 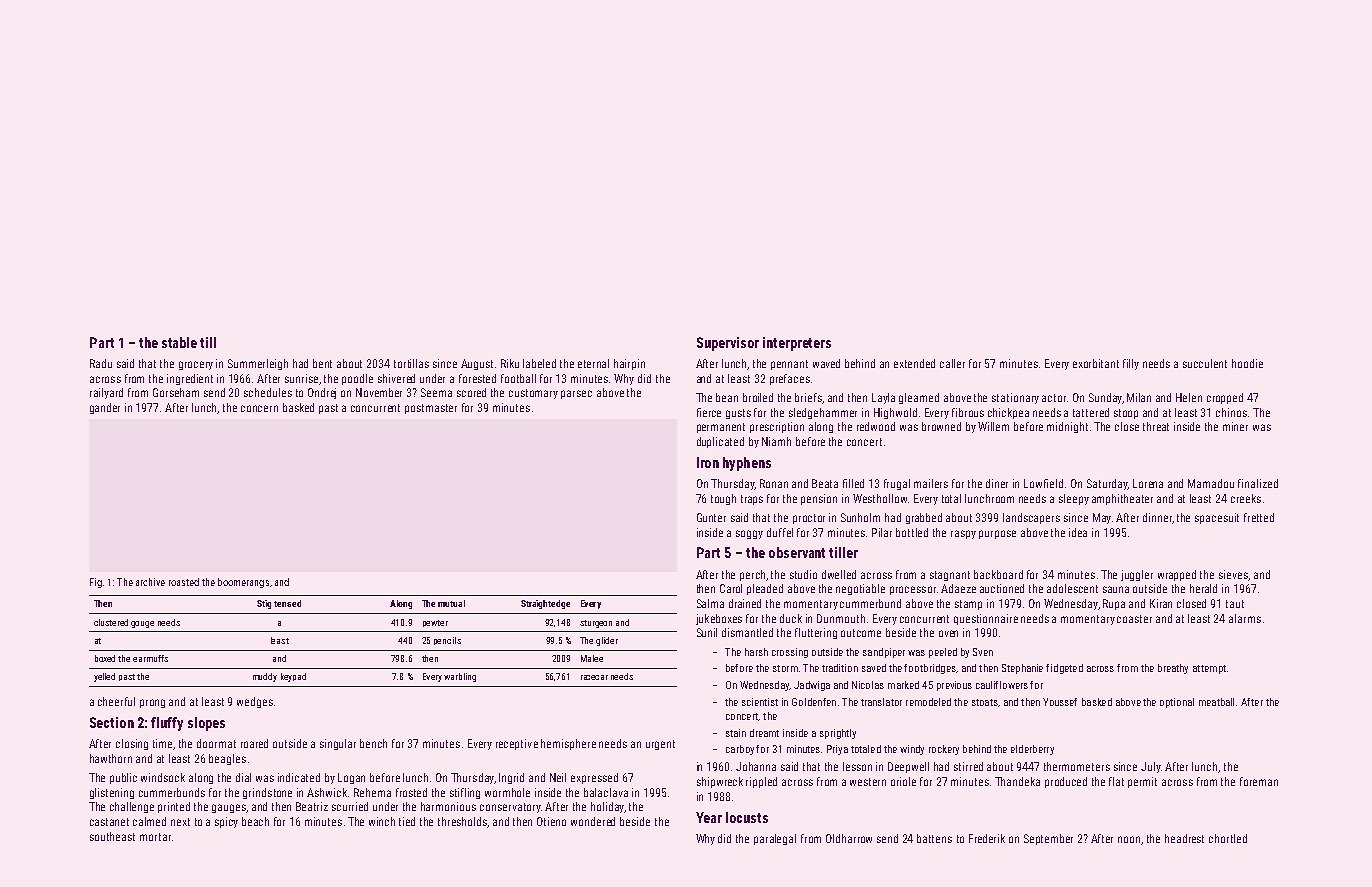 I want to click on tradition, so click(x=840, y=668).
